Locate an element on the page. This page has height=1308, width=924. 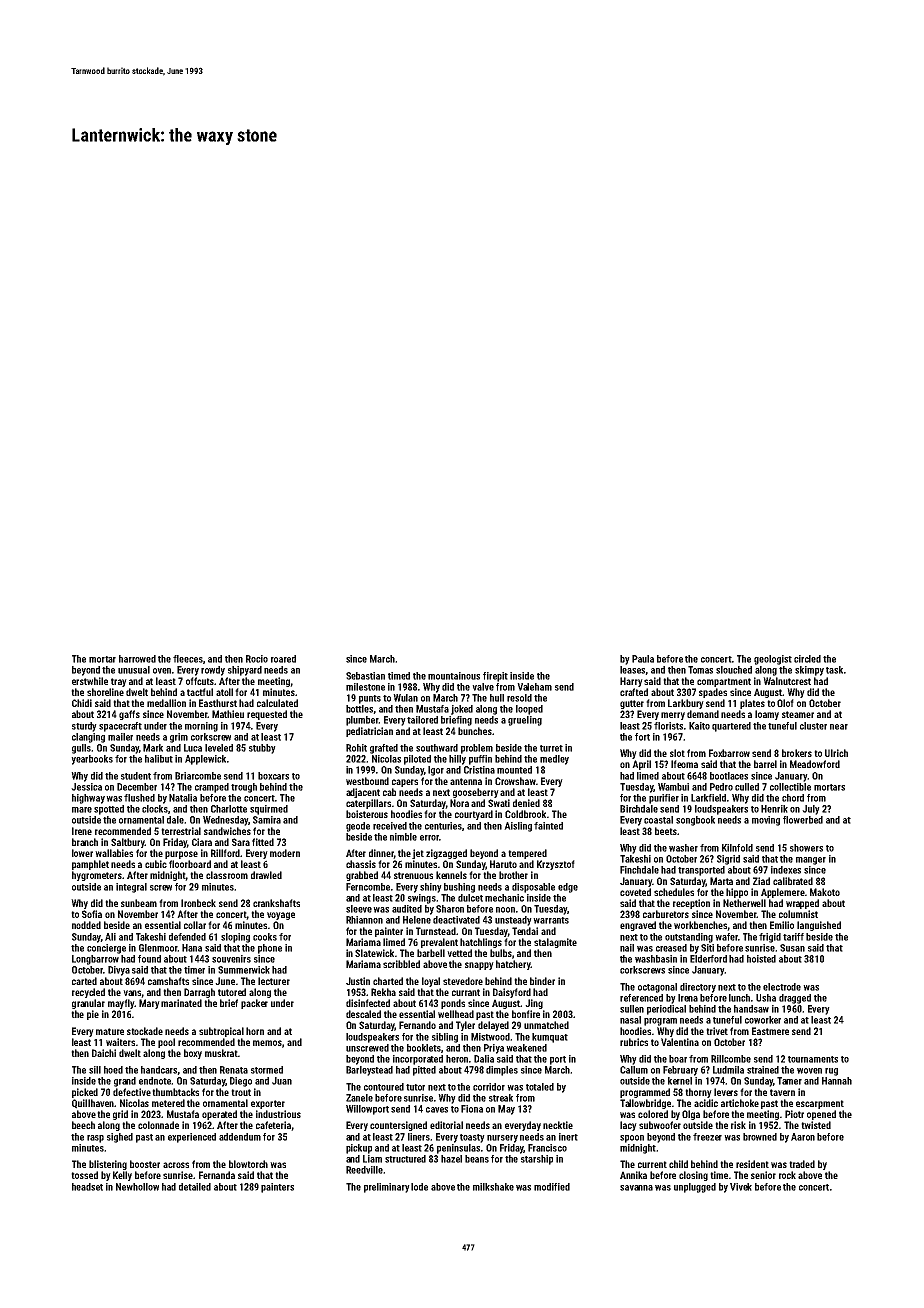
harrowed is located at coordinates (137, 659).
